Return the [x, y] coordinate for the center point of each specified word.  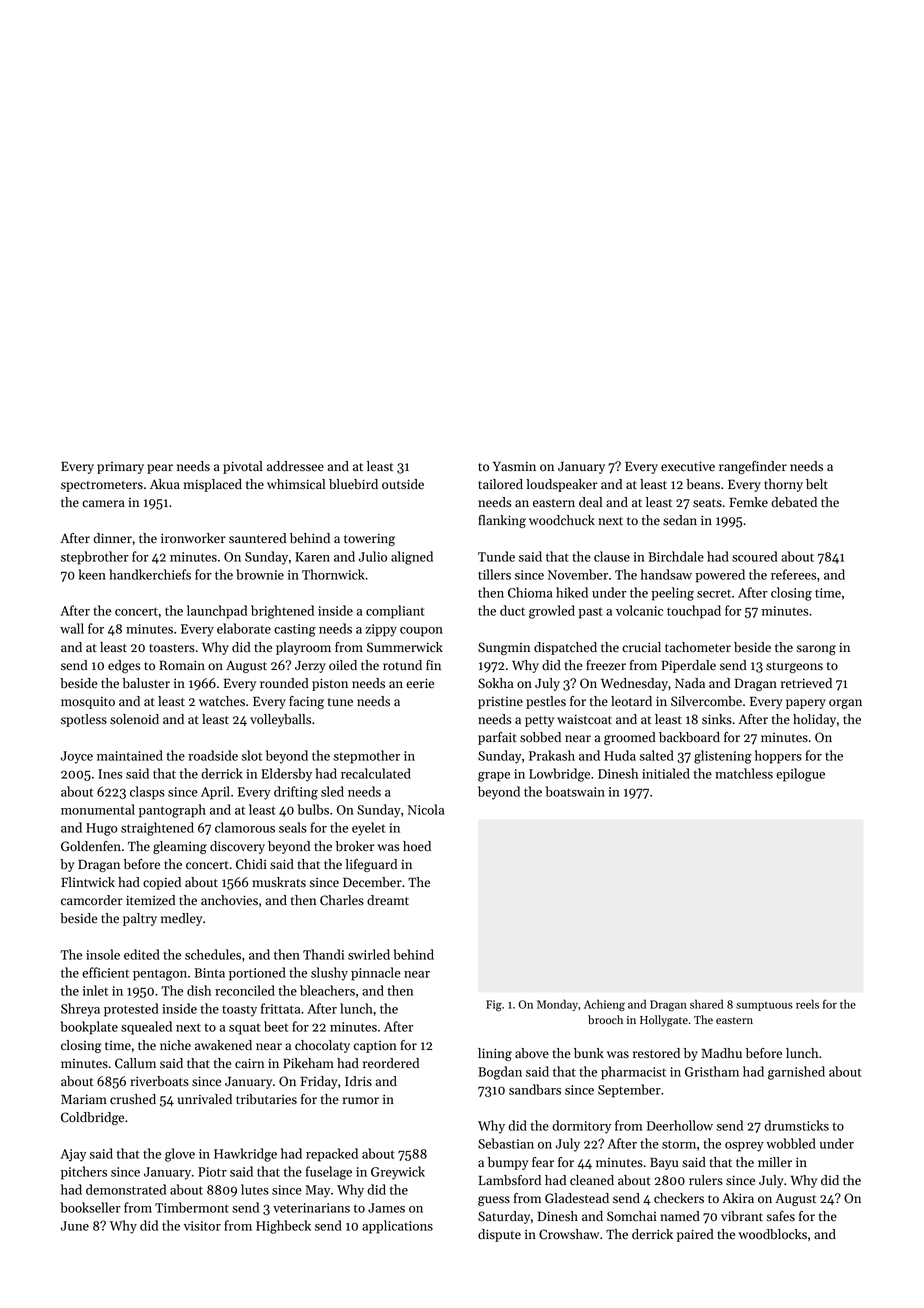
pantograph [172, 811]
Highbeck [283, 1227]
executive [688, 466]
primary [120, 468]
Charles [342, 900]
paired [695, 1235]
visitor [202, 1226]
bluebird [353, 484]
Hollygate [664, 1021]
